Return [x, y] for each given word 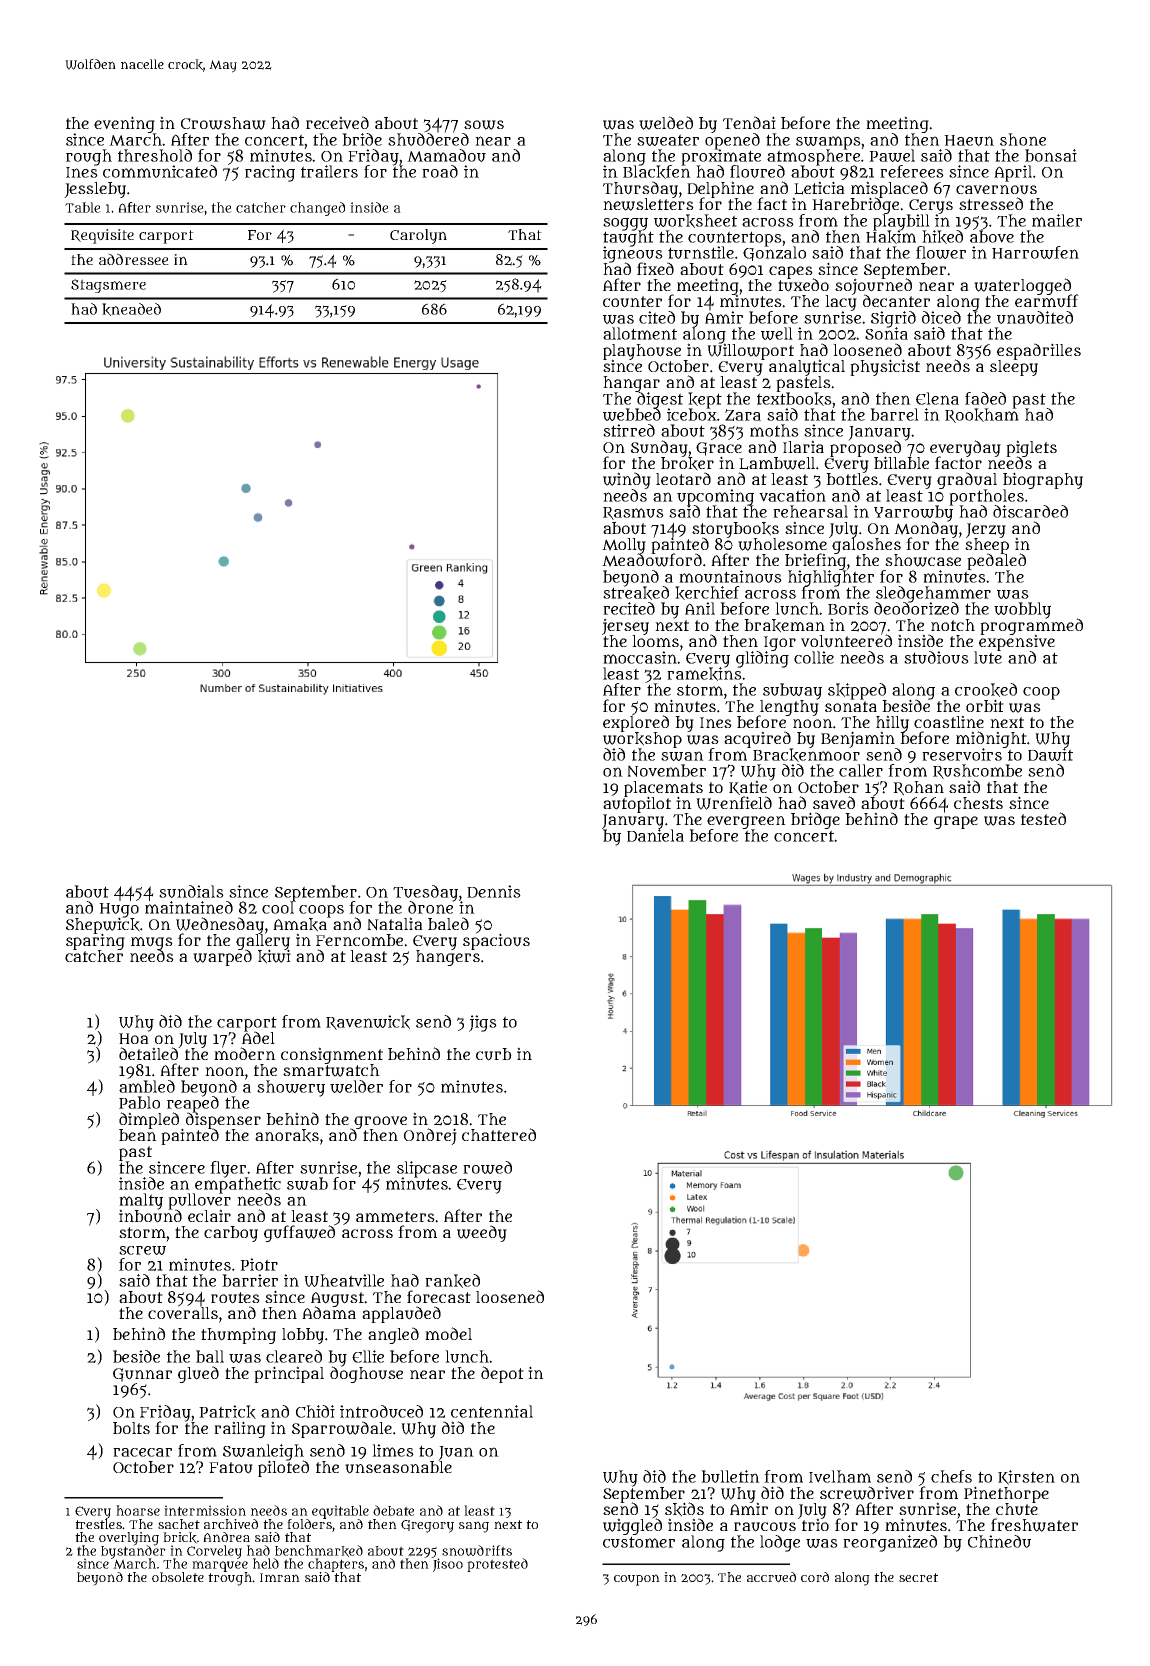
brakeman [784, 626]
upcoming [715, 497]
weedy [482, 1233]
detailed [148, 1054]
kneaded [131, 309]
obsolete [178, 1577]
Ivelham [840, 1476]
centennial [492, 1411]
